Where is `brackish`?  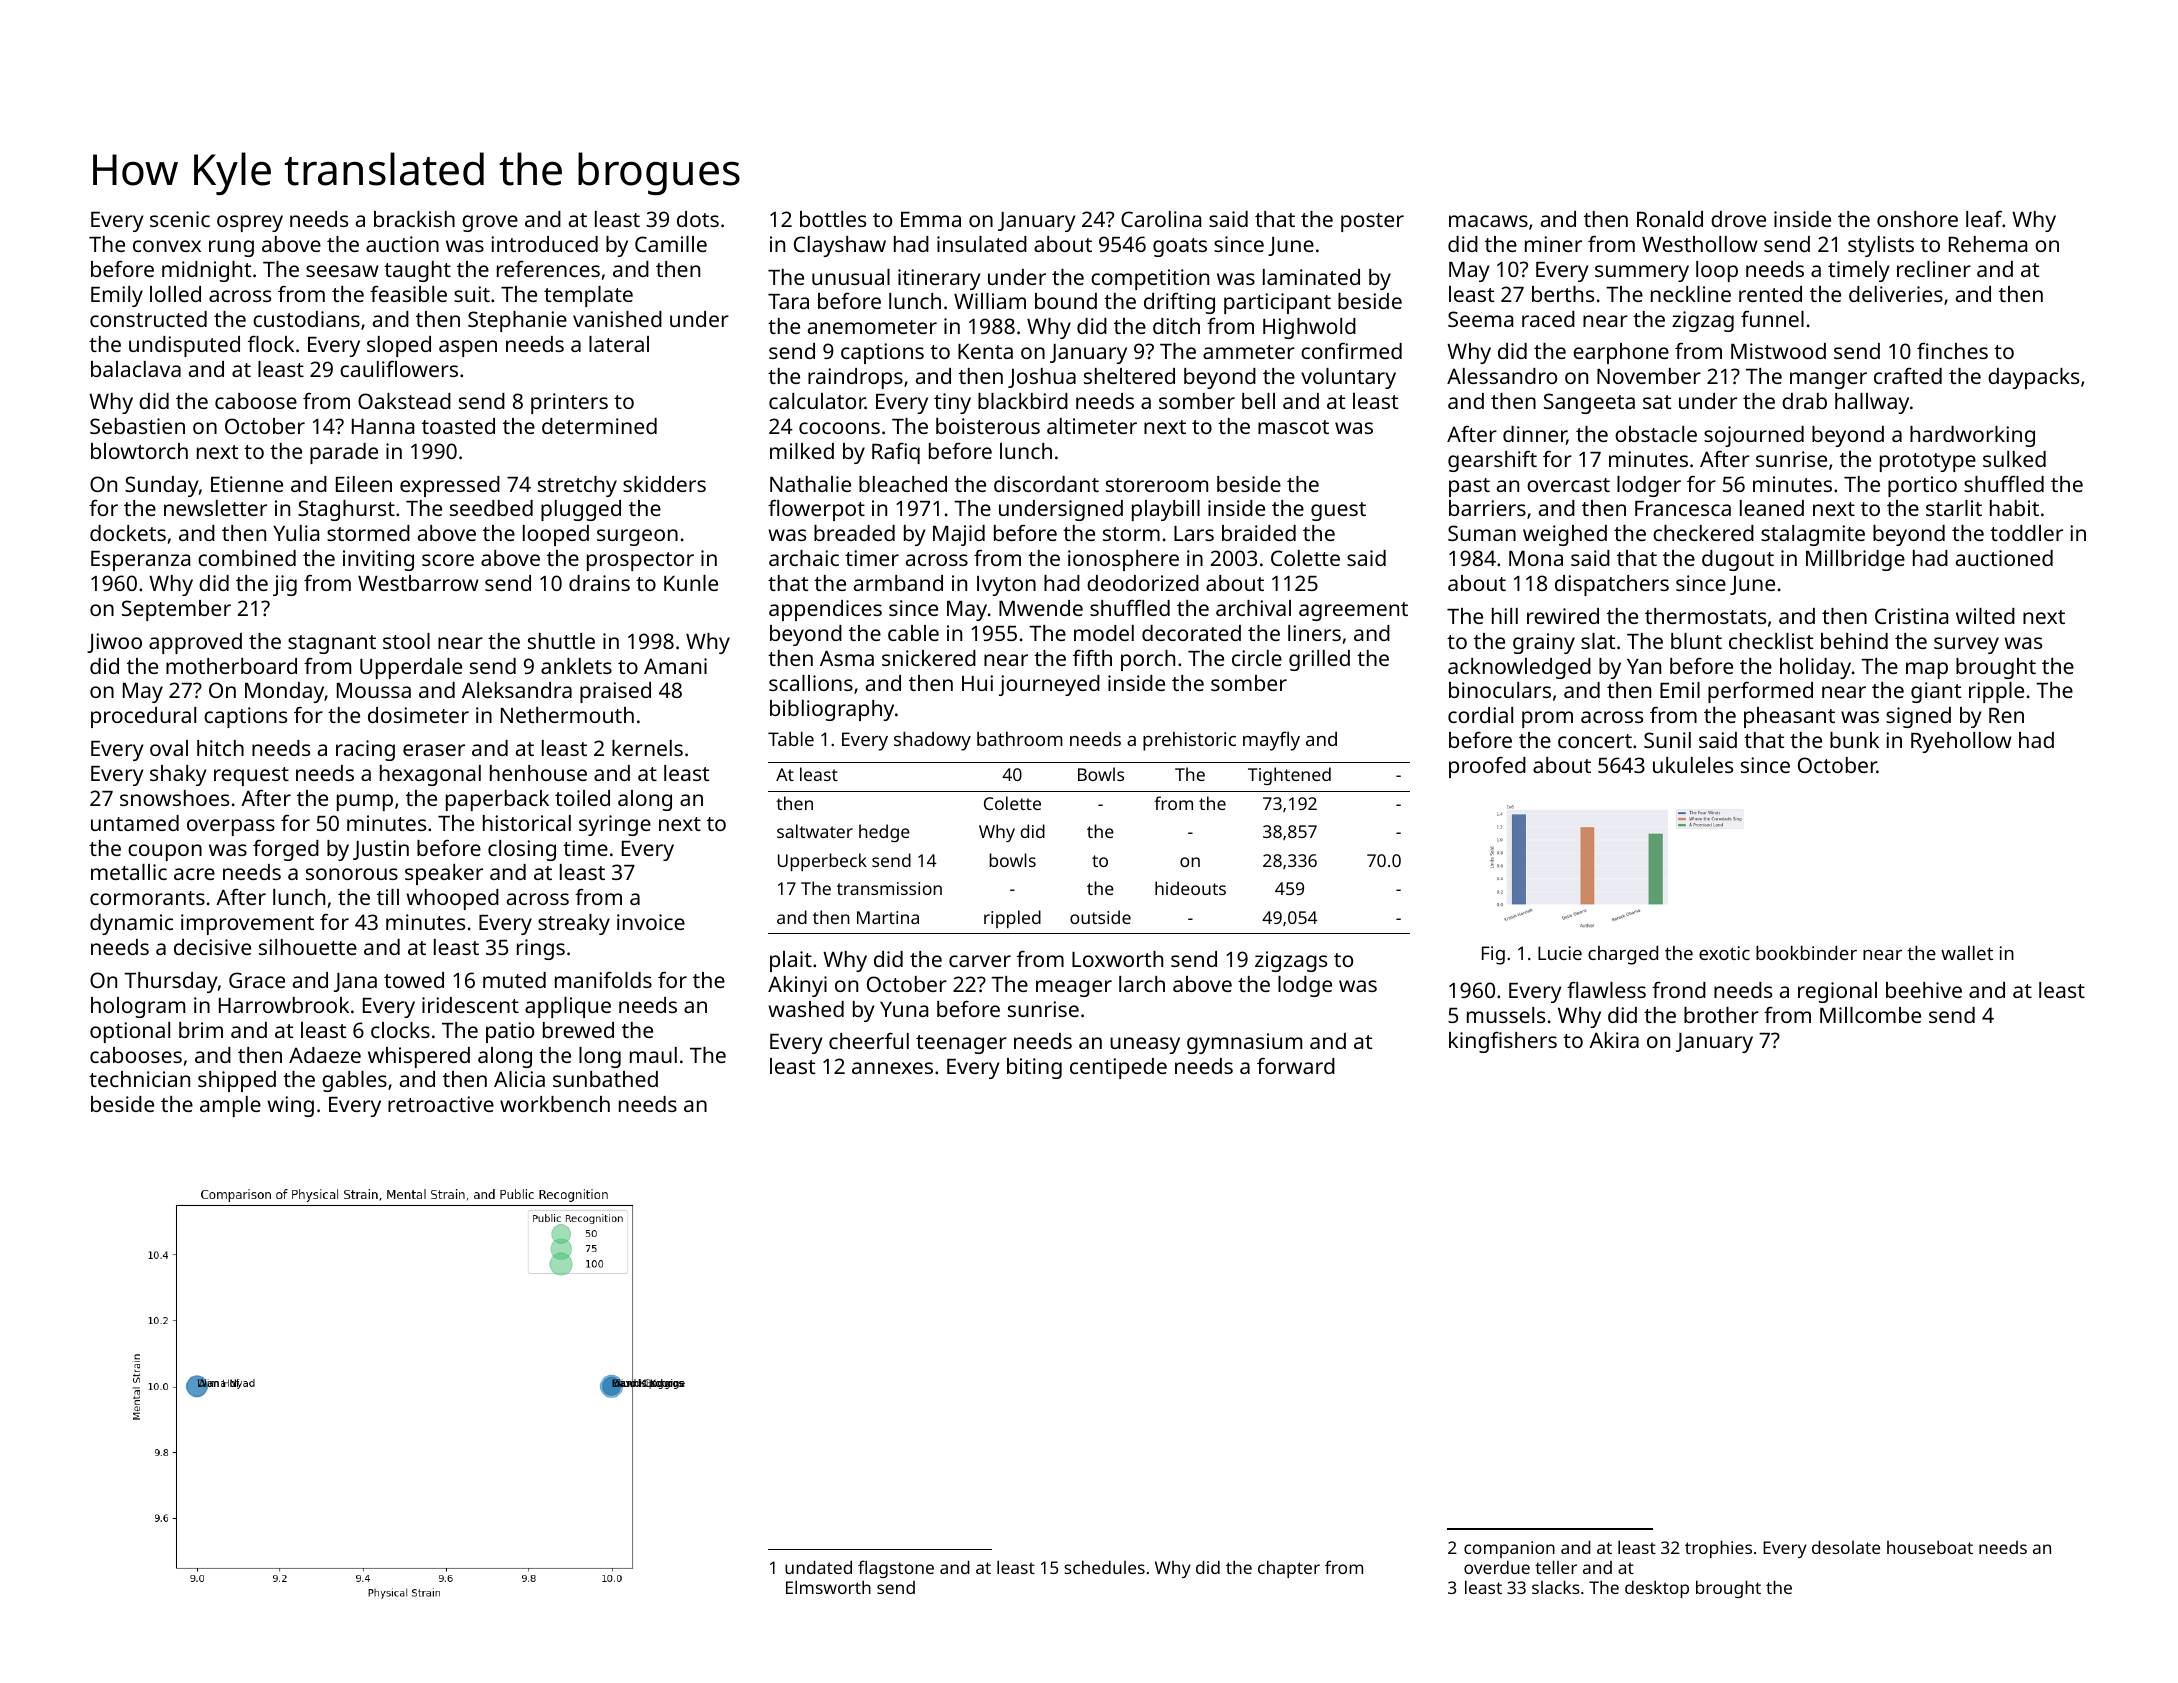
brackish is located at coordinates (414, 219).
